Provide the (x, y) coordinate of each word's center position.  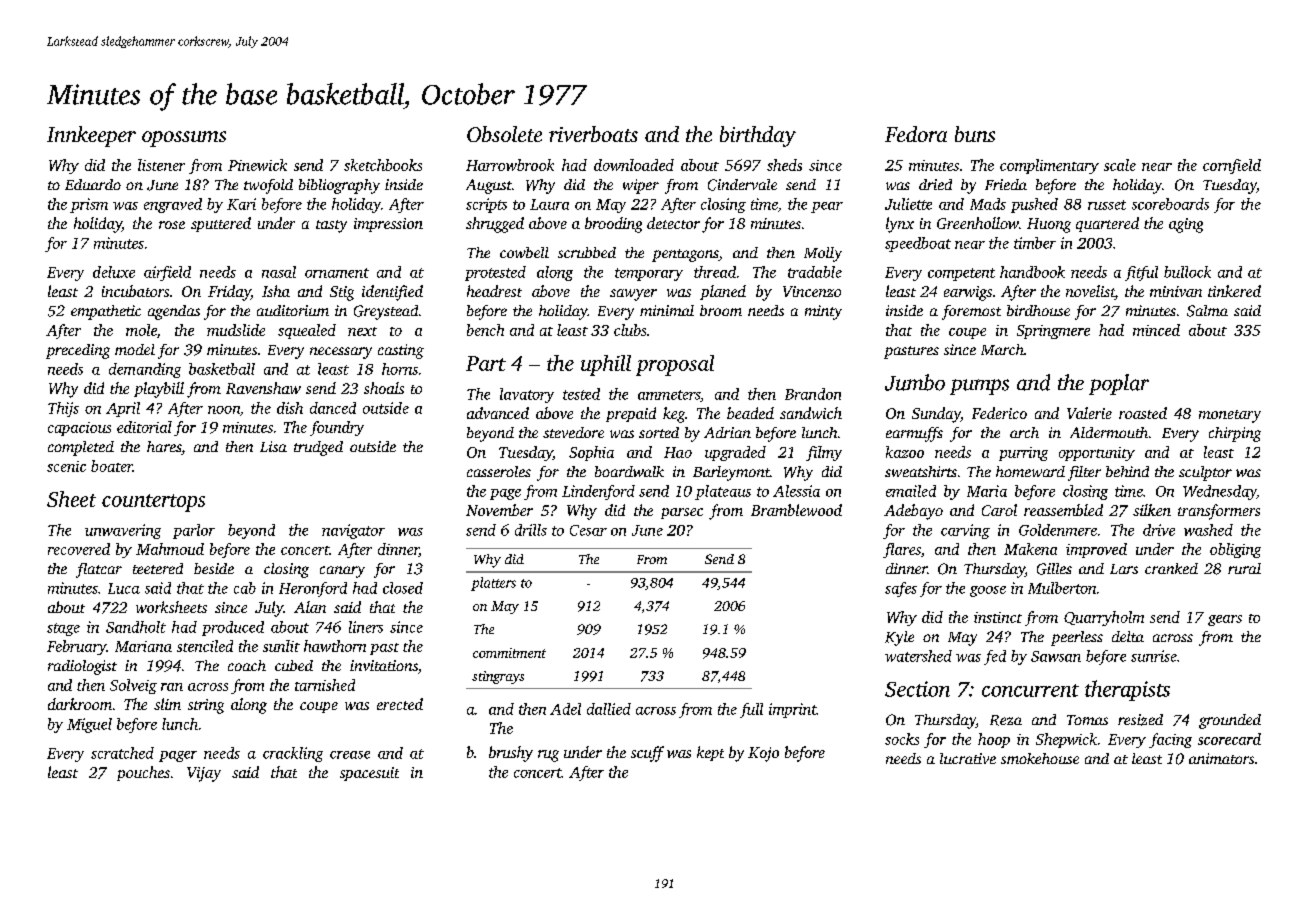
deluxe (114, 272)
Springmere (1053, 332)
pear (827, 207)
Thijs (63, 409)
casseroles (499, 471)
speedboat (918, 244)
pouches (143, 773)
